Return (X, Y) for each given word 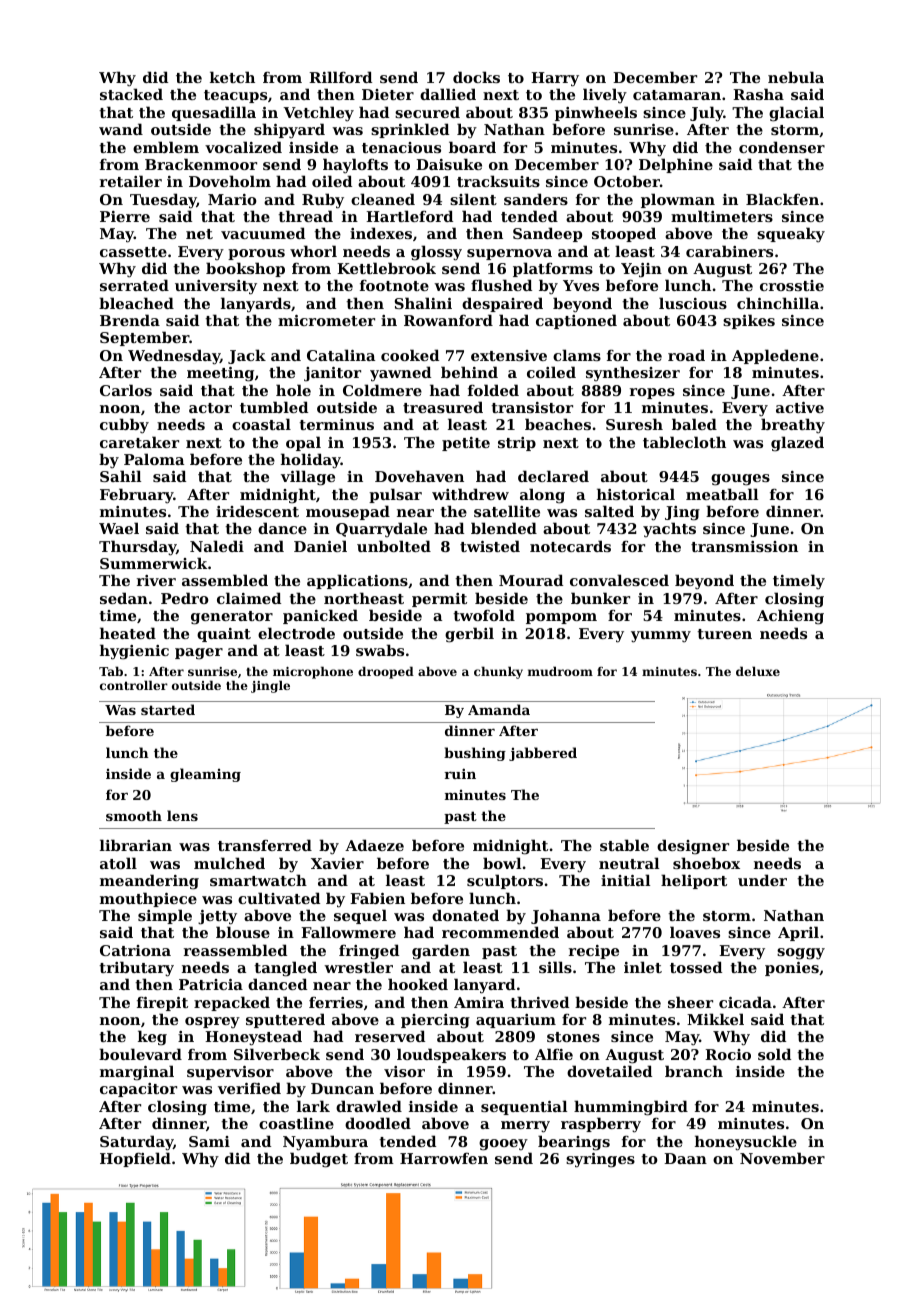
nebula (796, 77)
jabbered (543, 754)
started (168, 709)
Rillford (340, 77)
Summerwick (153, 563)
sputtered (285, 1020)
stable (624, 845)
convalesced (619, 580)
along (542, 496)
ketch (232, 77)
